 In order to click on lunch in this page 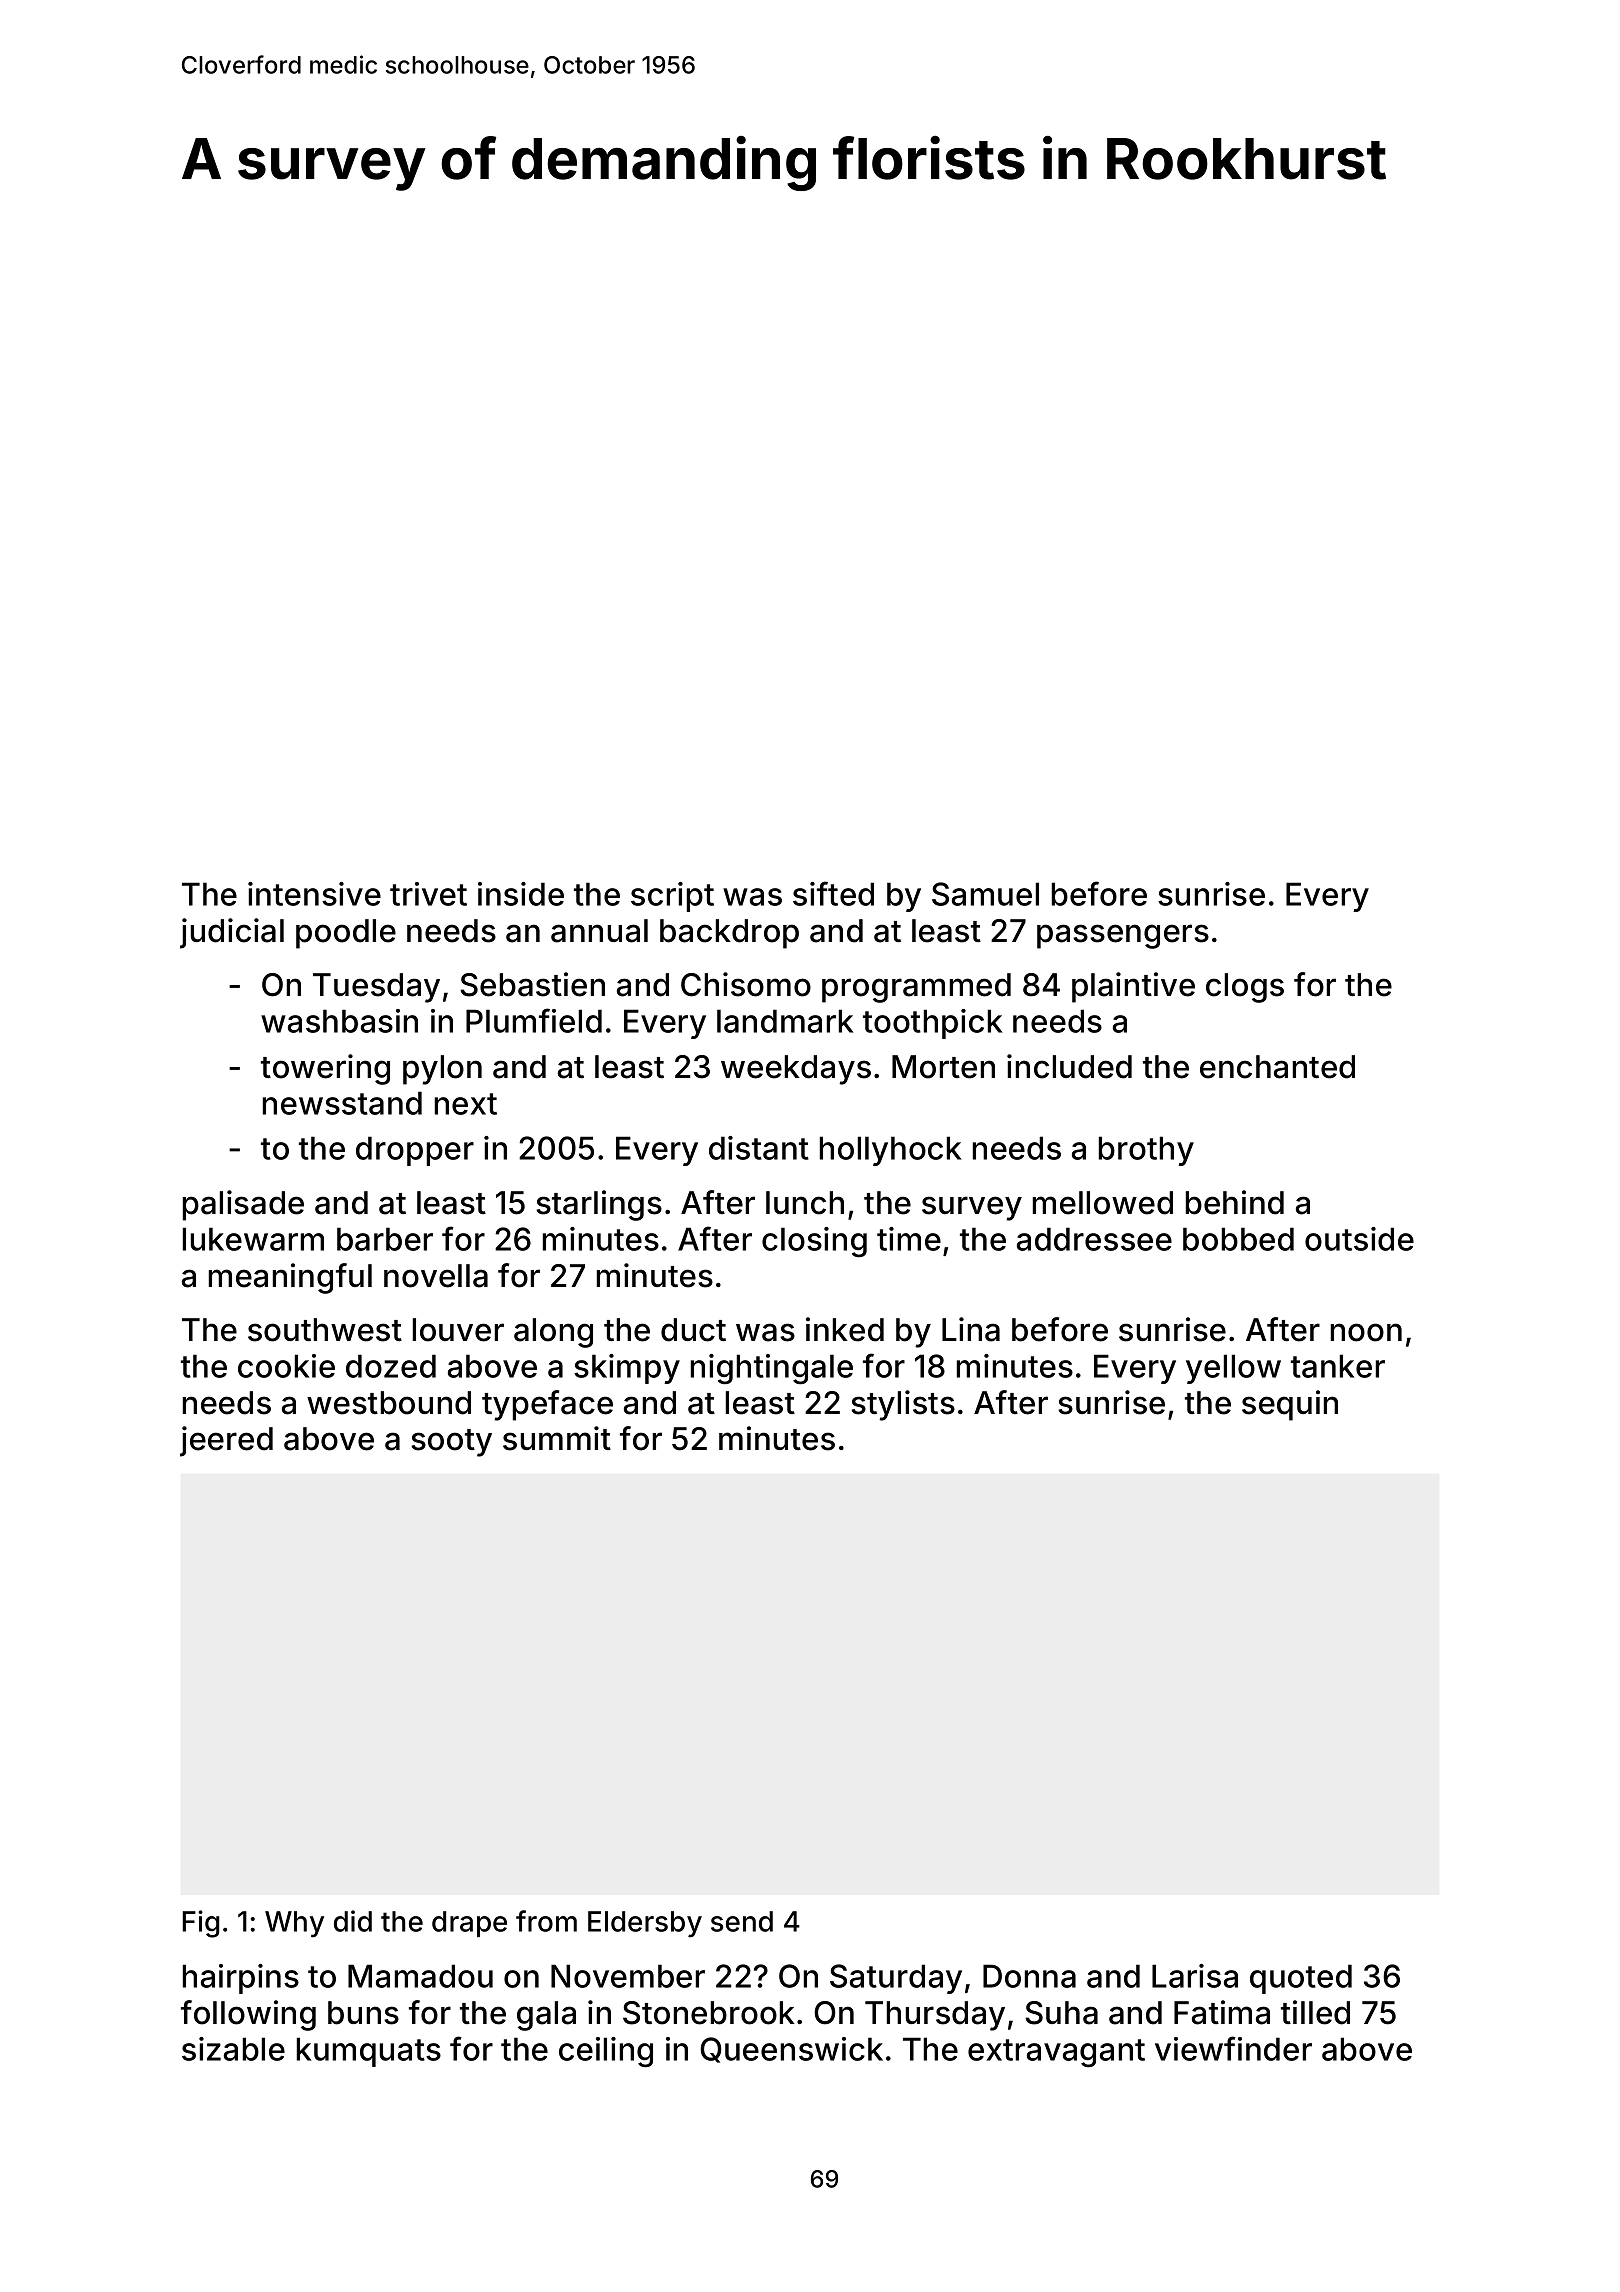, I will do `click(805, 1203)`.
